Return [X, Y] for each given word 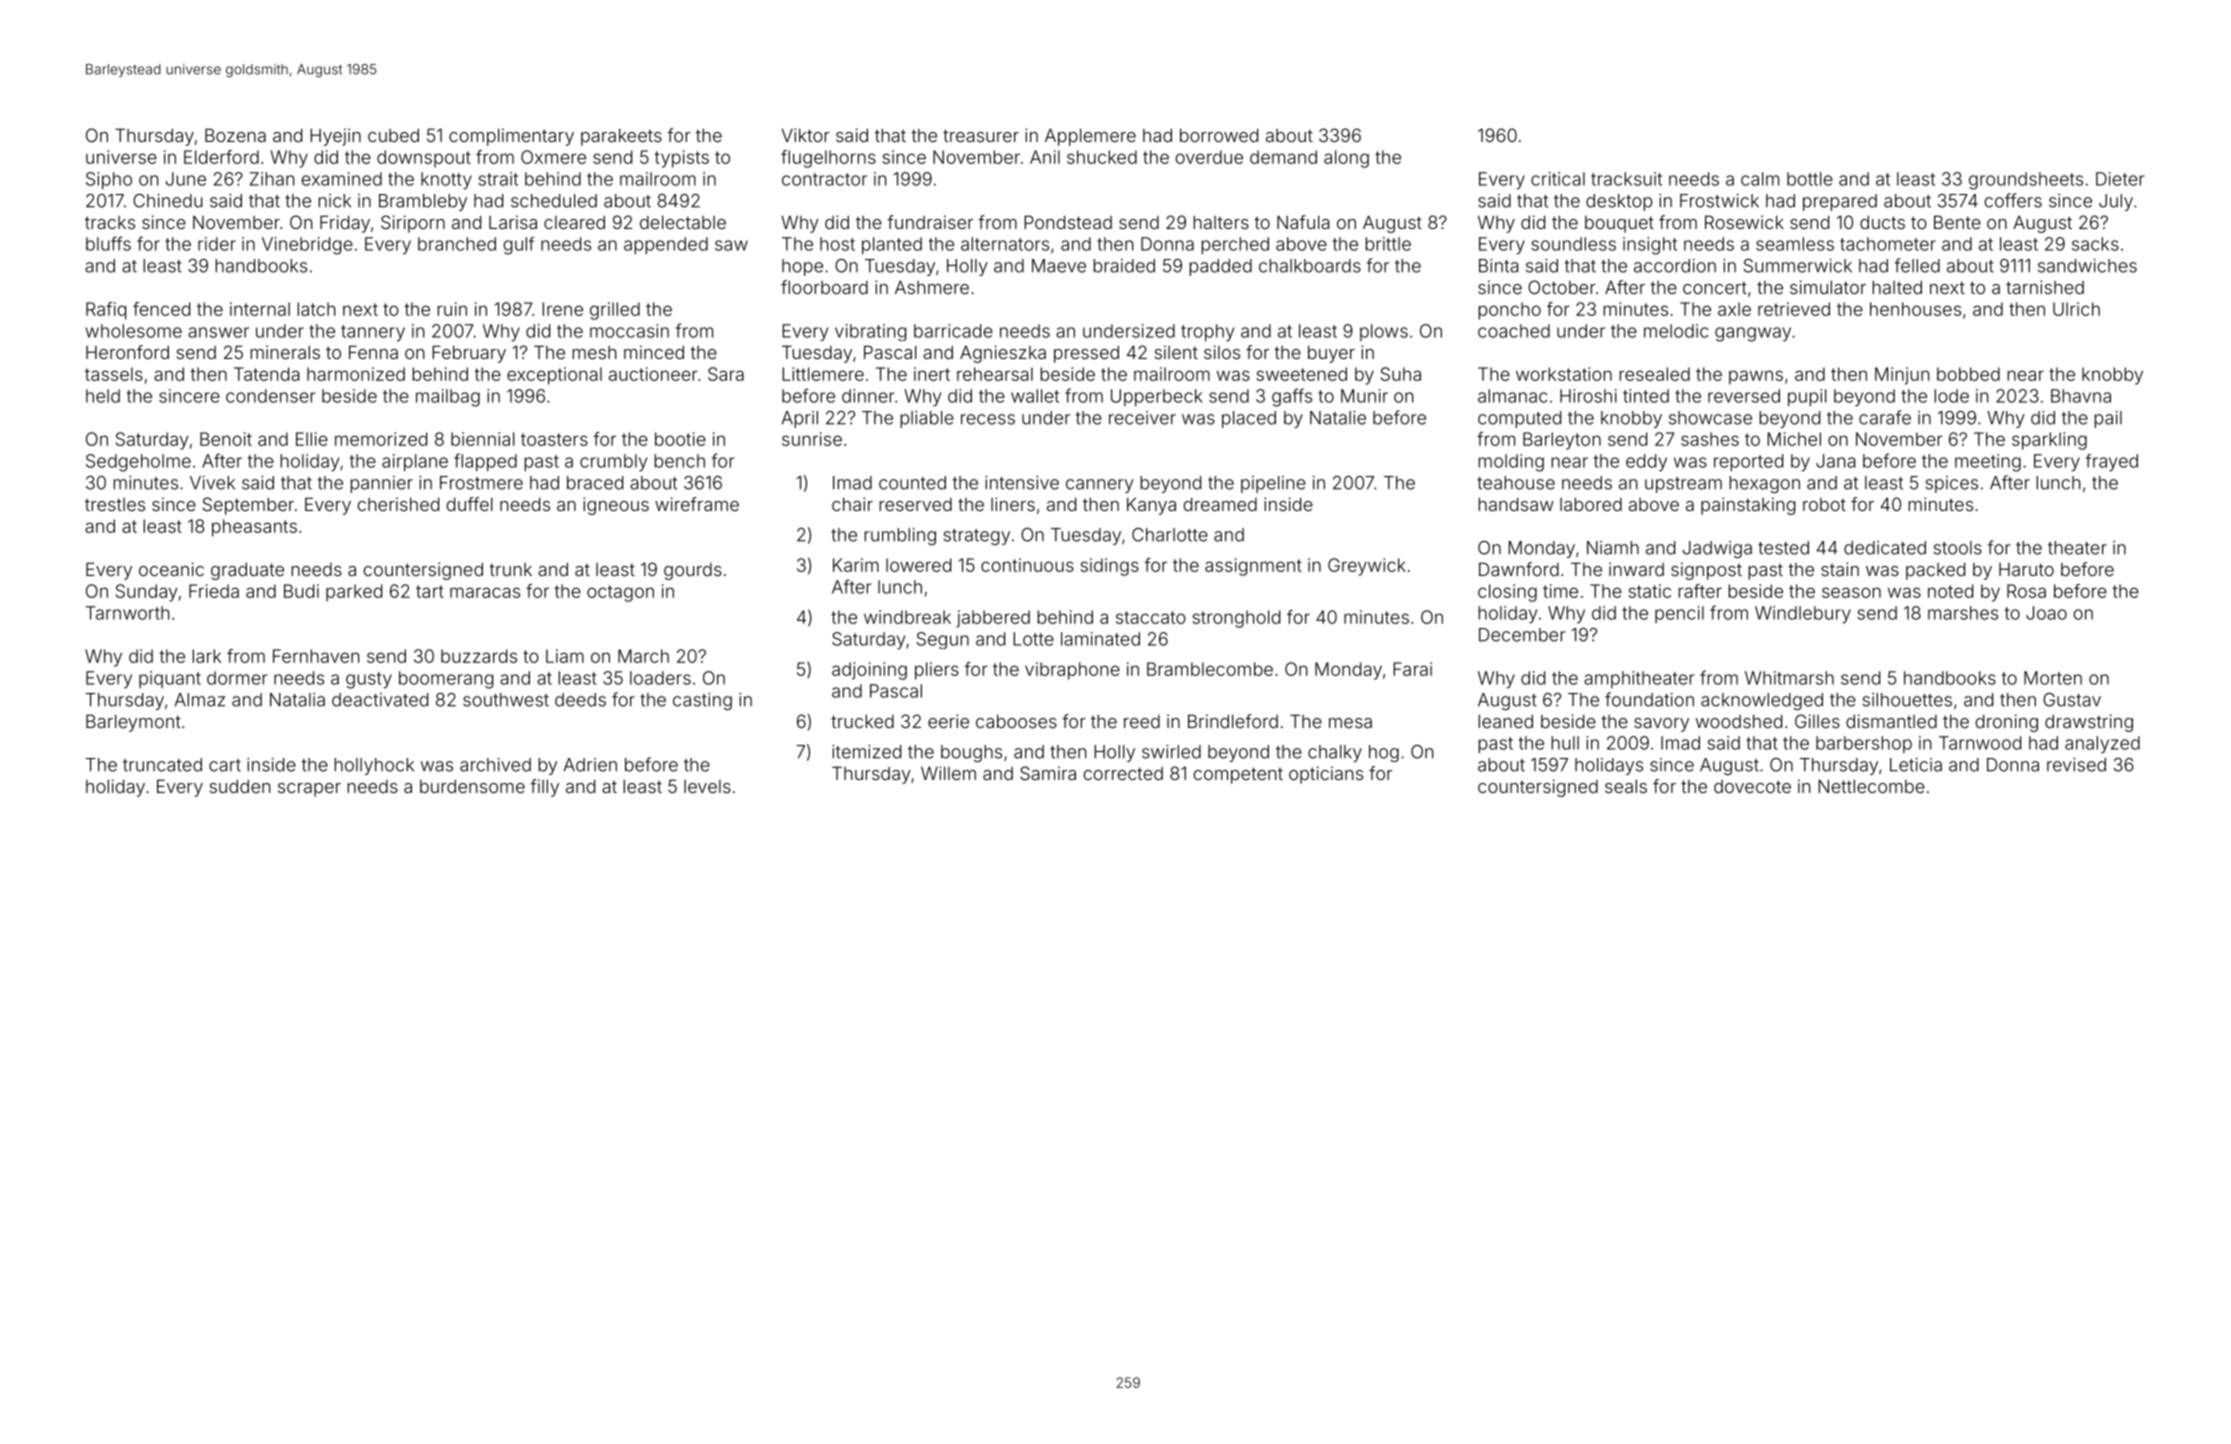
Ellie [312, 439]
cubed [393, 135]
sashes [1710, 439]
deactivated [380, 700]
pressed [1086, 354]
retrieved [1794, 309]
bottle [1810, 179]
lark [207, 656]
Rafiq [106, 311]
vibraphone [1072, 671]
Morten [2053, 678]
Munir [1364, 396]
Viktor [806, 135]
